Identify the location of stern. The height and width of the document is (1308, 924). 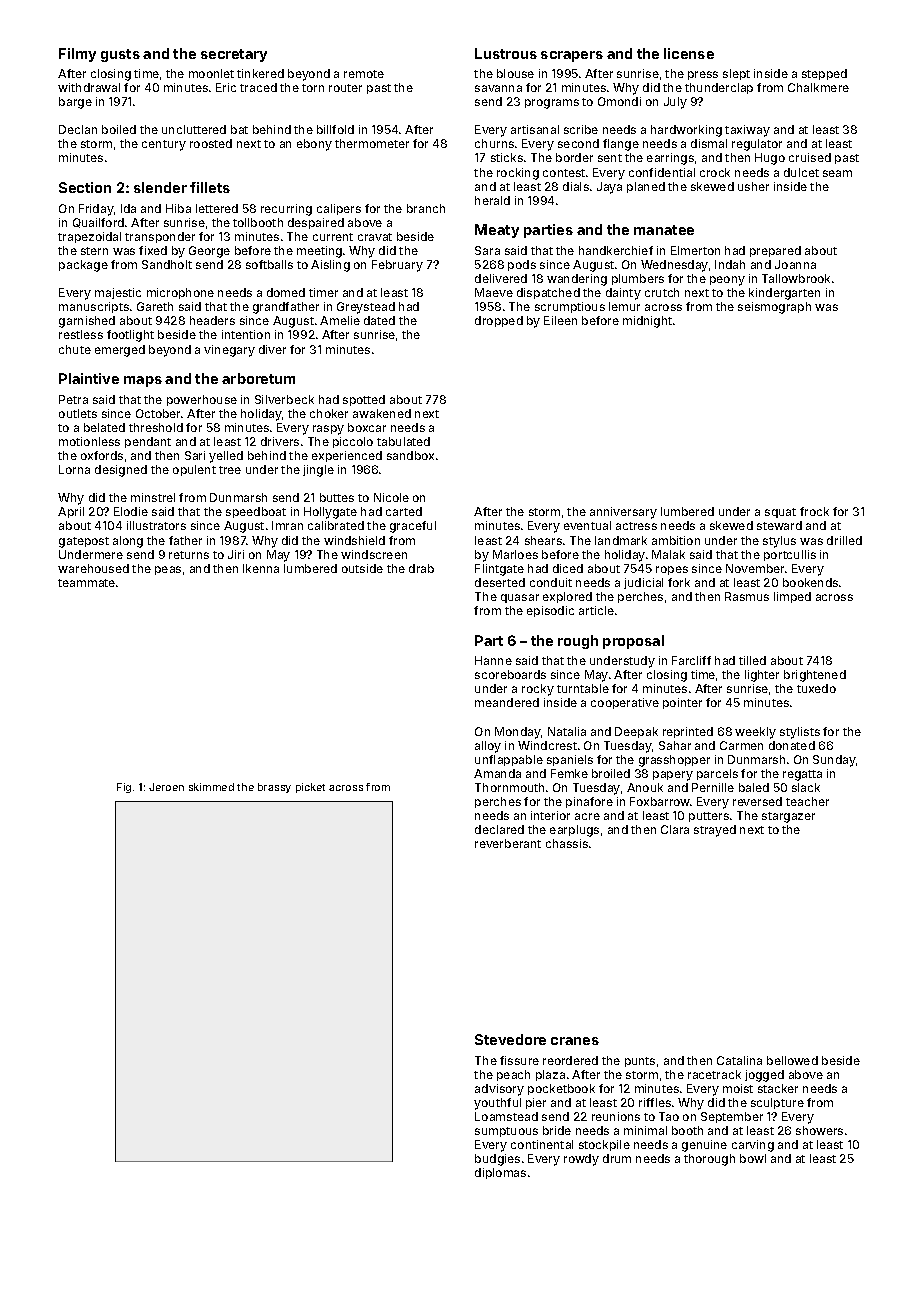
(94, 251).
